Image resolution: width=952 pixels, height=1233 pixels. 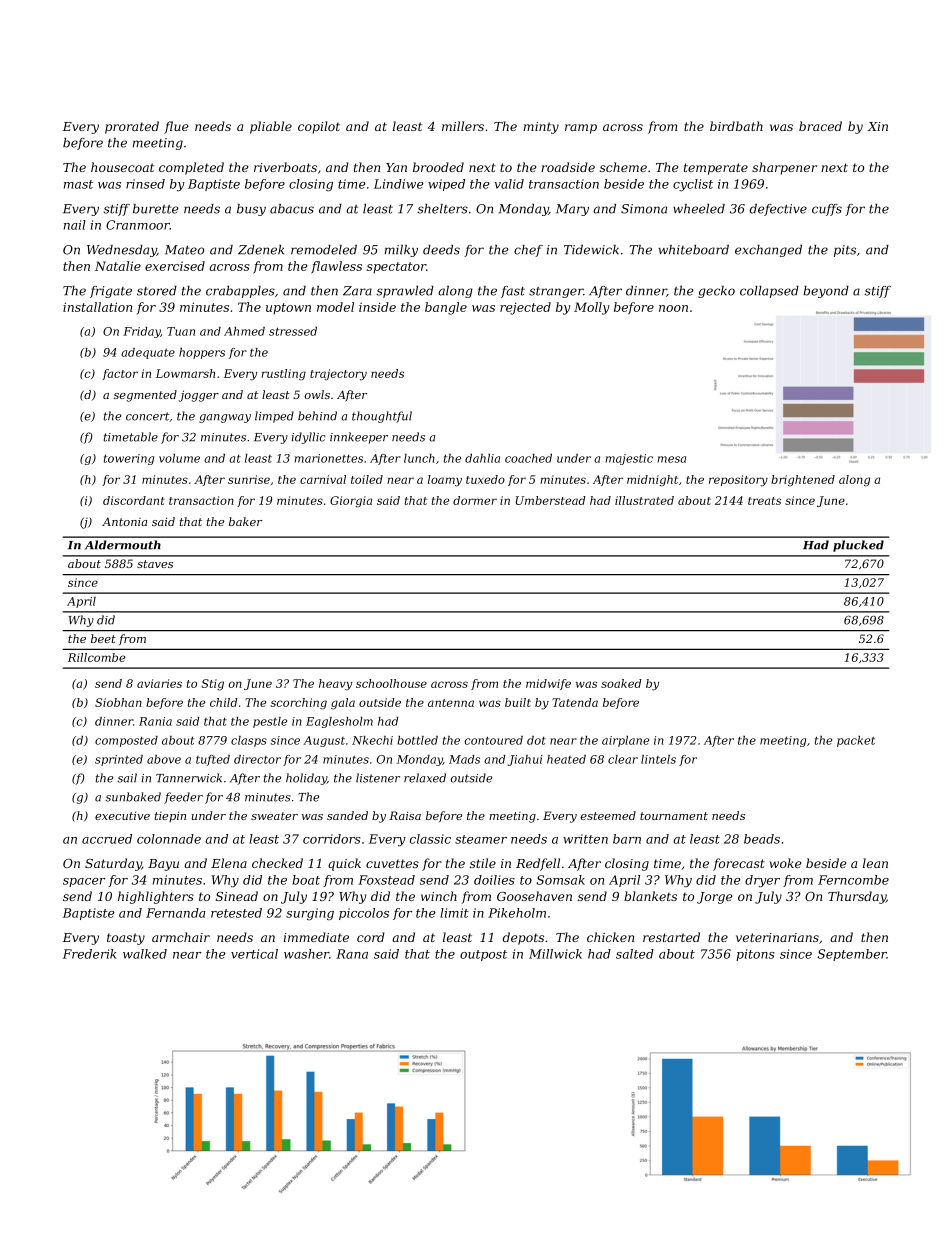 What do you see at coordinates (856, 741) in the document?
I see `packet` at bounding box center [856, 741].
